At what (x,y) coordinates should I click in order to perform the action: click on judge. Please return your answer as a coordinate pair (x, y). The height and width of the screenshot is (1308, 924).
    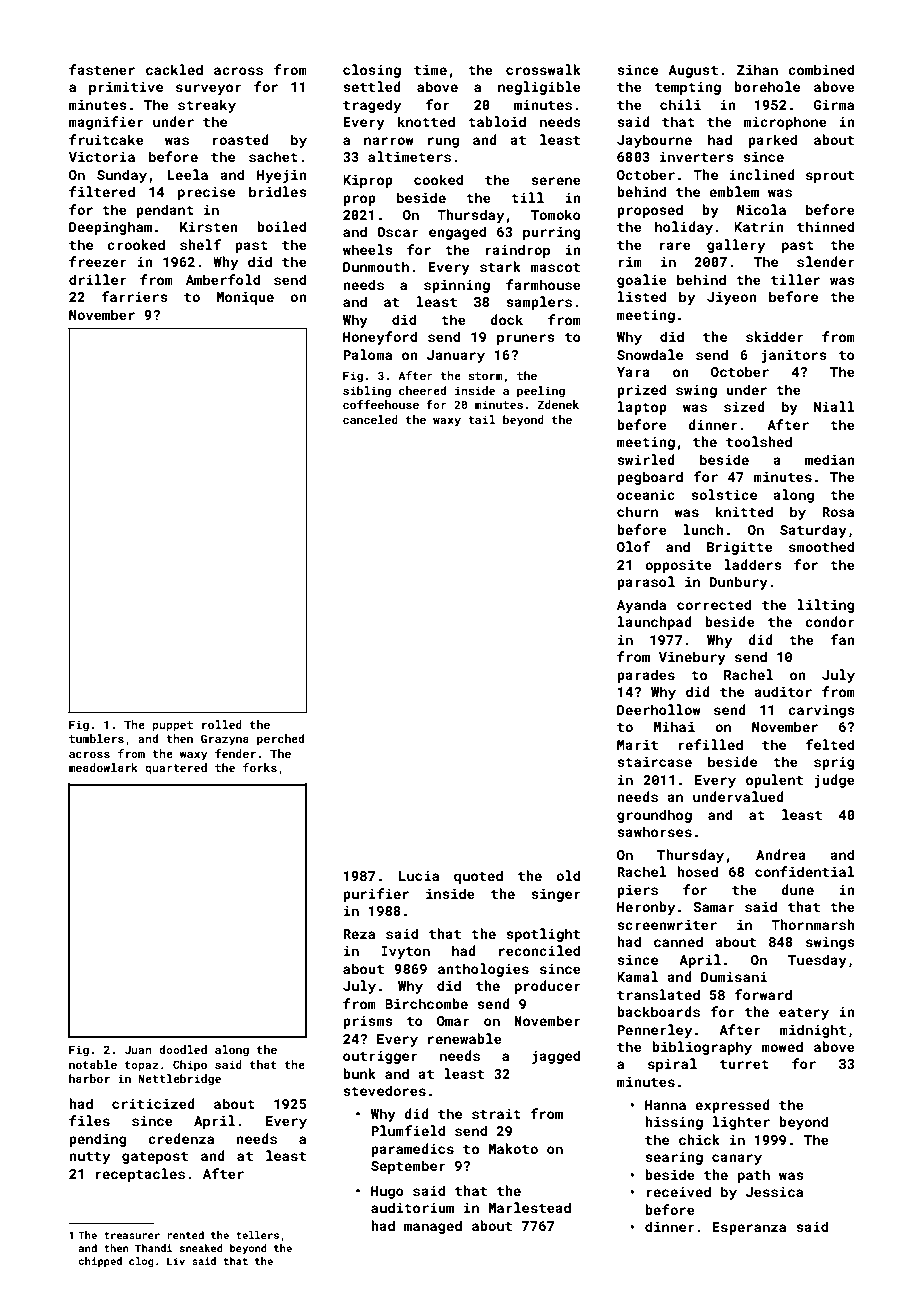
    Looking at the image, I should click on (835, 781).
